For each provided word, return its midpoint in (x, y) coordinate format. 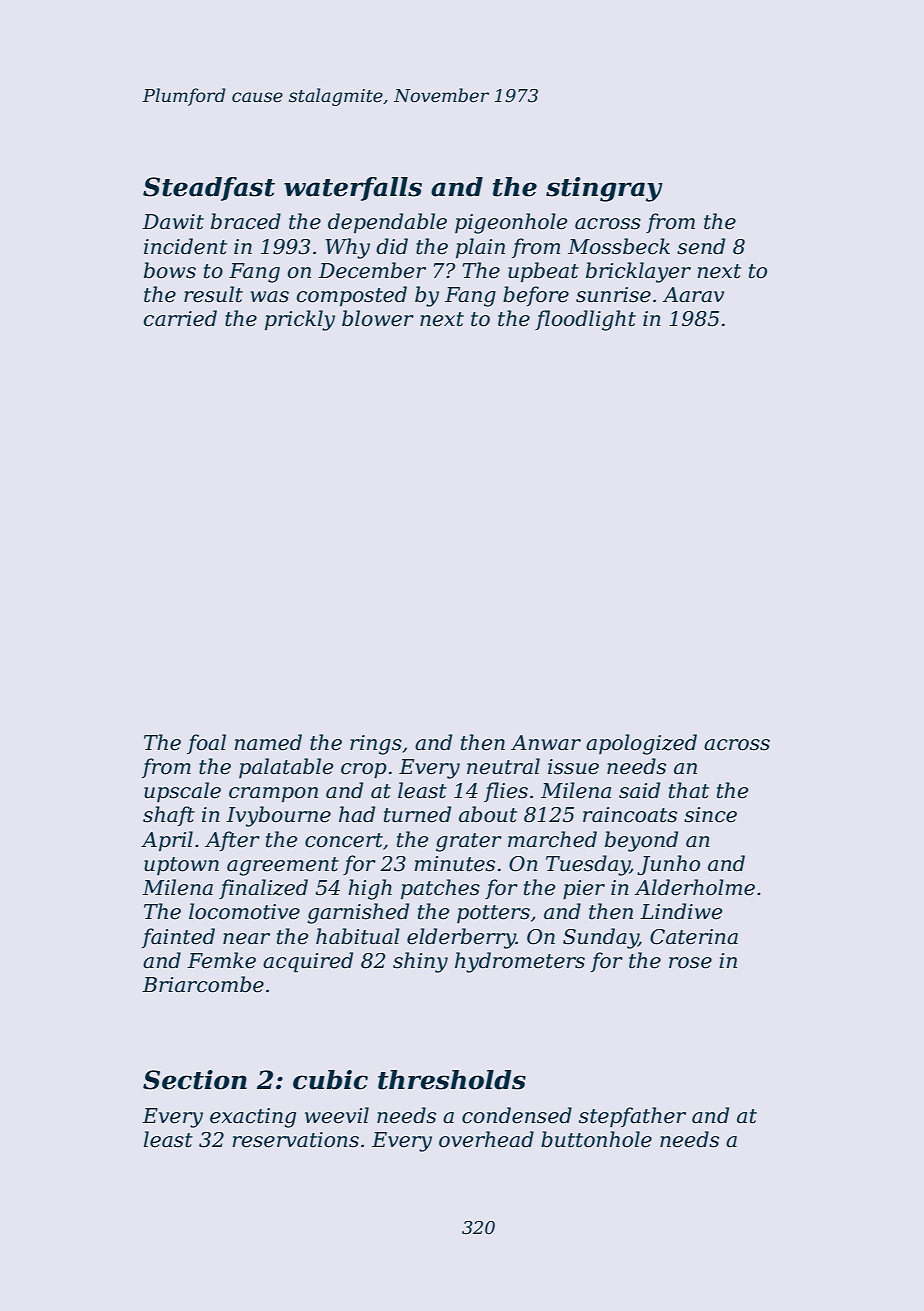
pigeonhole (511, 223)
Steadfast (209, 189)
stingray (604, 189)
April (167, 841)
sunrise (613, 295)
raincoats (630, 815)
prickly (300, 320)
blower (378, 318)
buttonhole (596, 1139)
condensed (517, 1115)
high (370, 889)
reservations (296, 1140)
